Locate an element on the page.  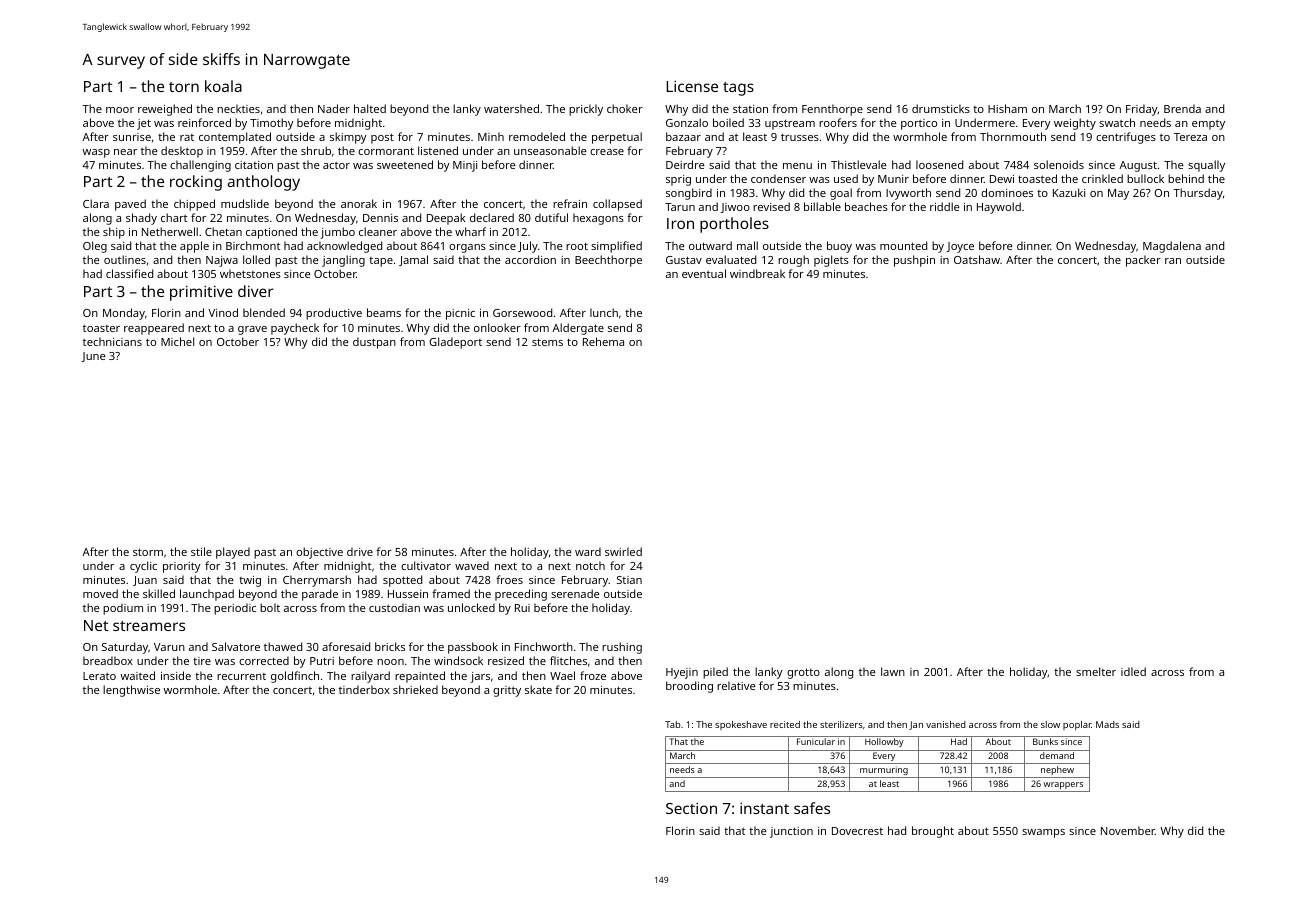
packer is located at coordinates (1143, 261).
